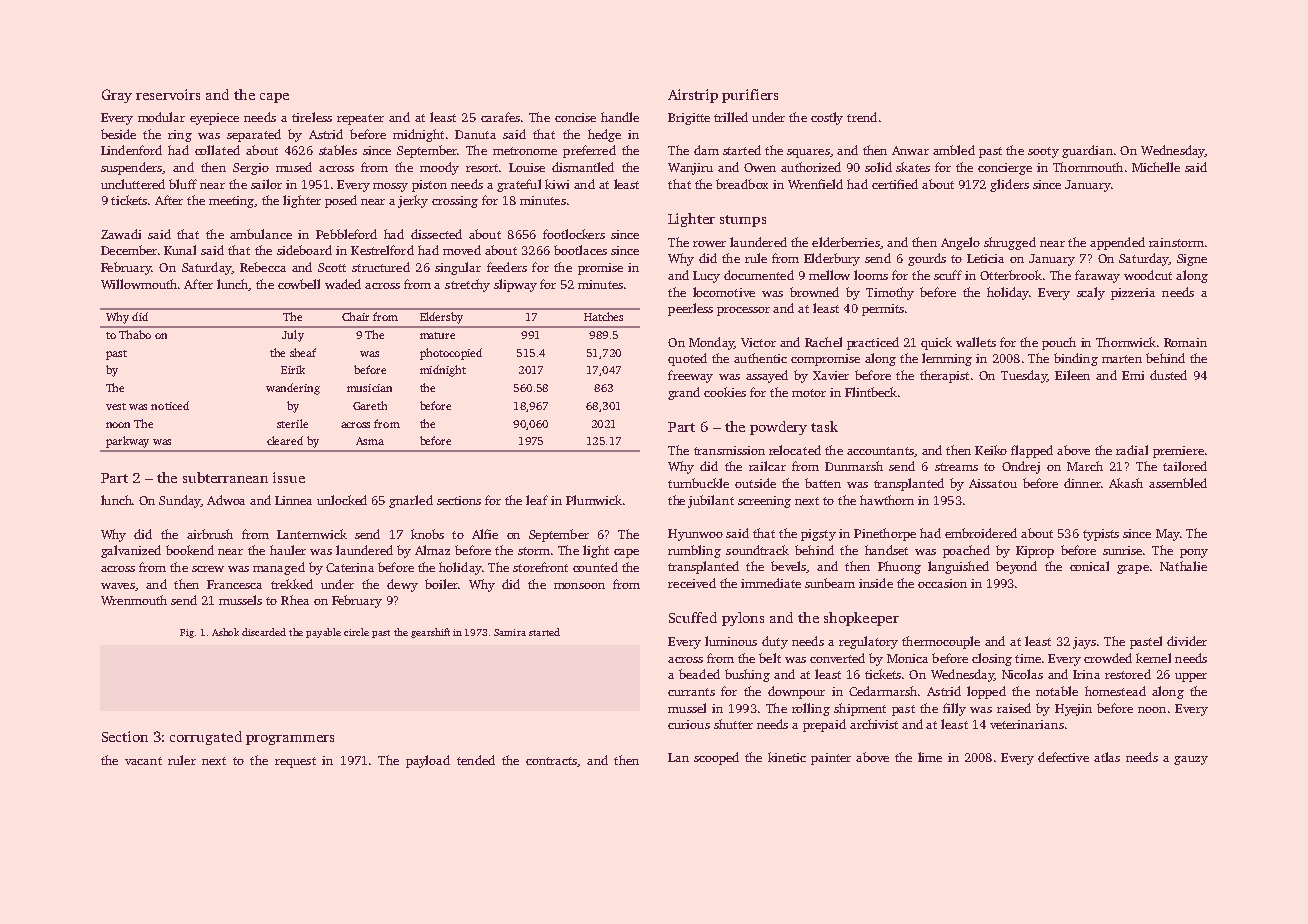  Describe the element at coordinates (476, 760) in the screenshot. I see `tended` at that location.
